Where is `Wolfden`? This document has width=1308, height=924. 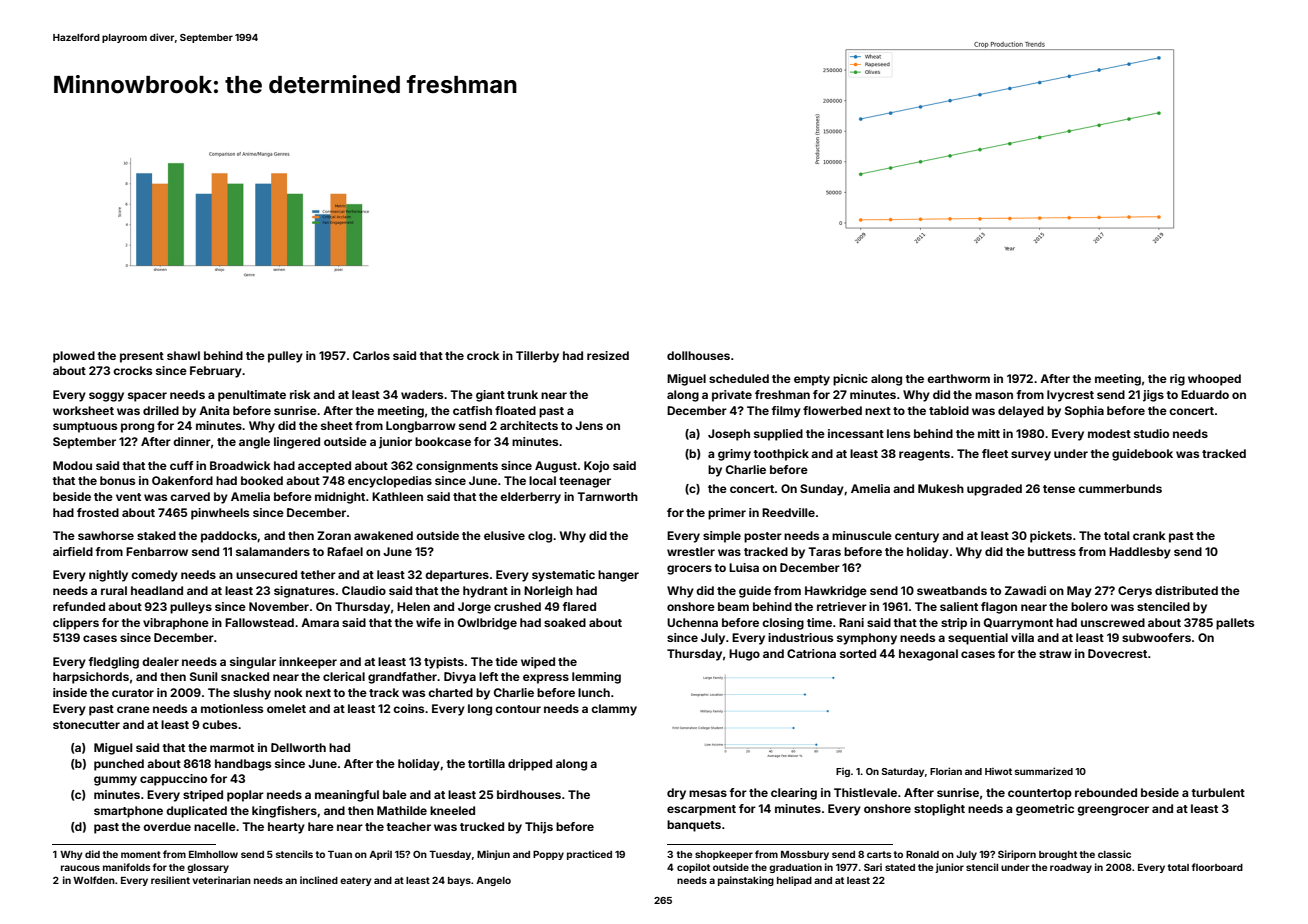
Wolfden is located at coordinates (94, 880).
